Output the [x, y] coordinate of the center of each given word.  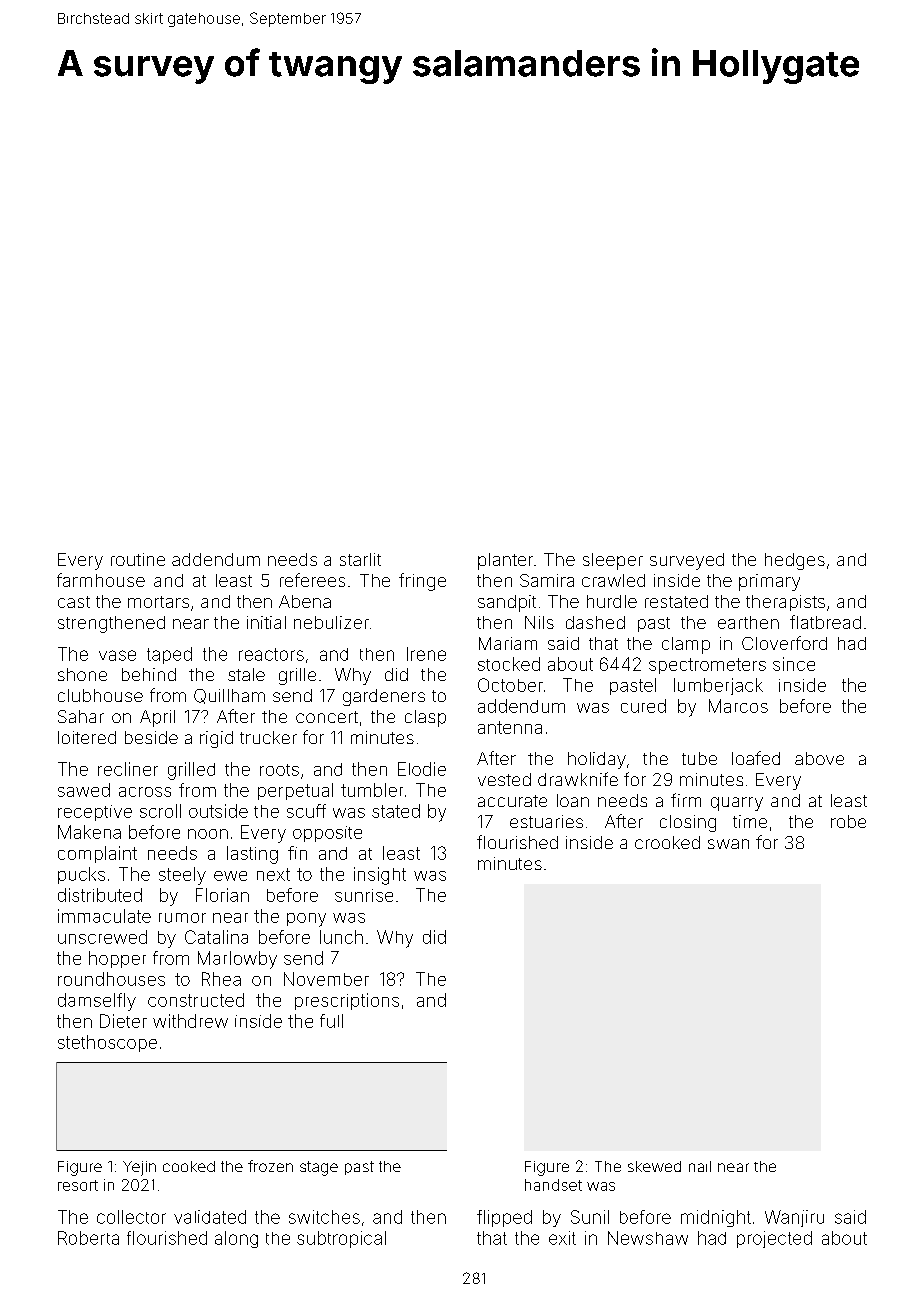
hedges [795, 561]
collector [131, 1217]
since [794, 664]
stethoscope [107, 1043]
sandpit [507, 603]
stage [319, 1168]
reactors [271, 654]
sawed [84, 790]
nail [700, 1166]
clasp [425, 718]
